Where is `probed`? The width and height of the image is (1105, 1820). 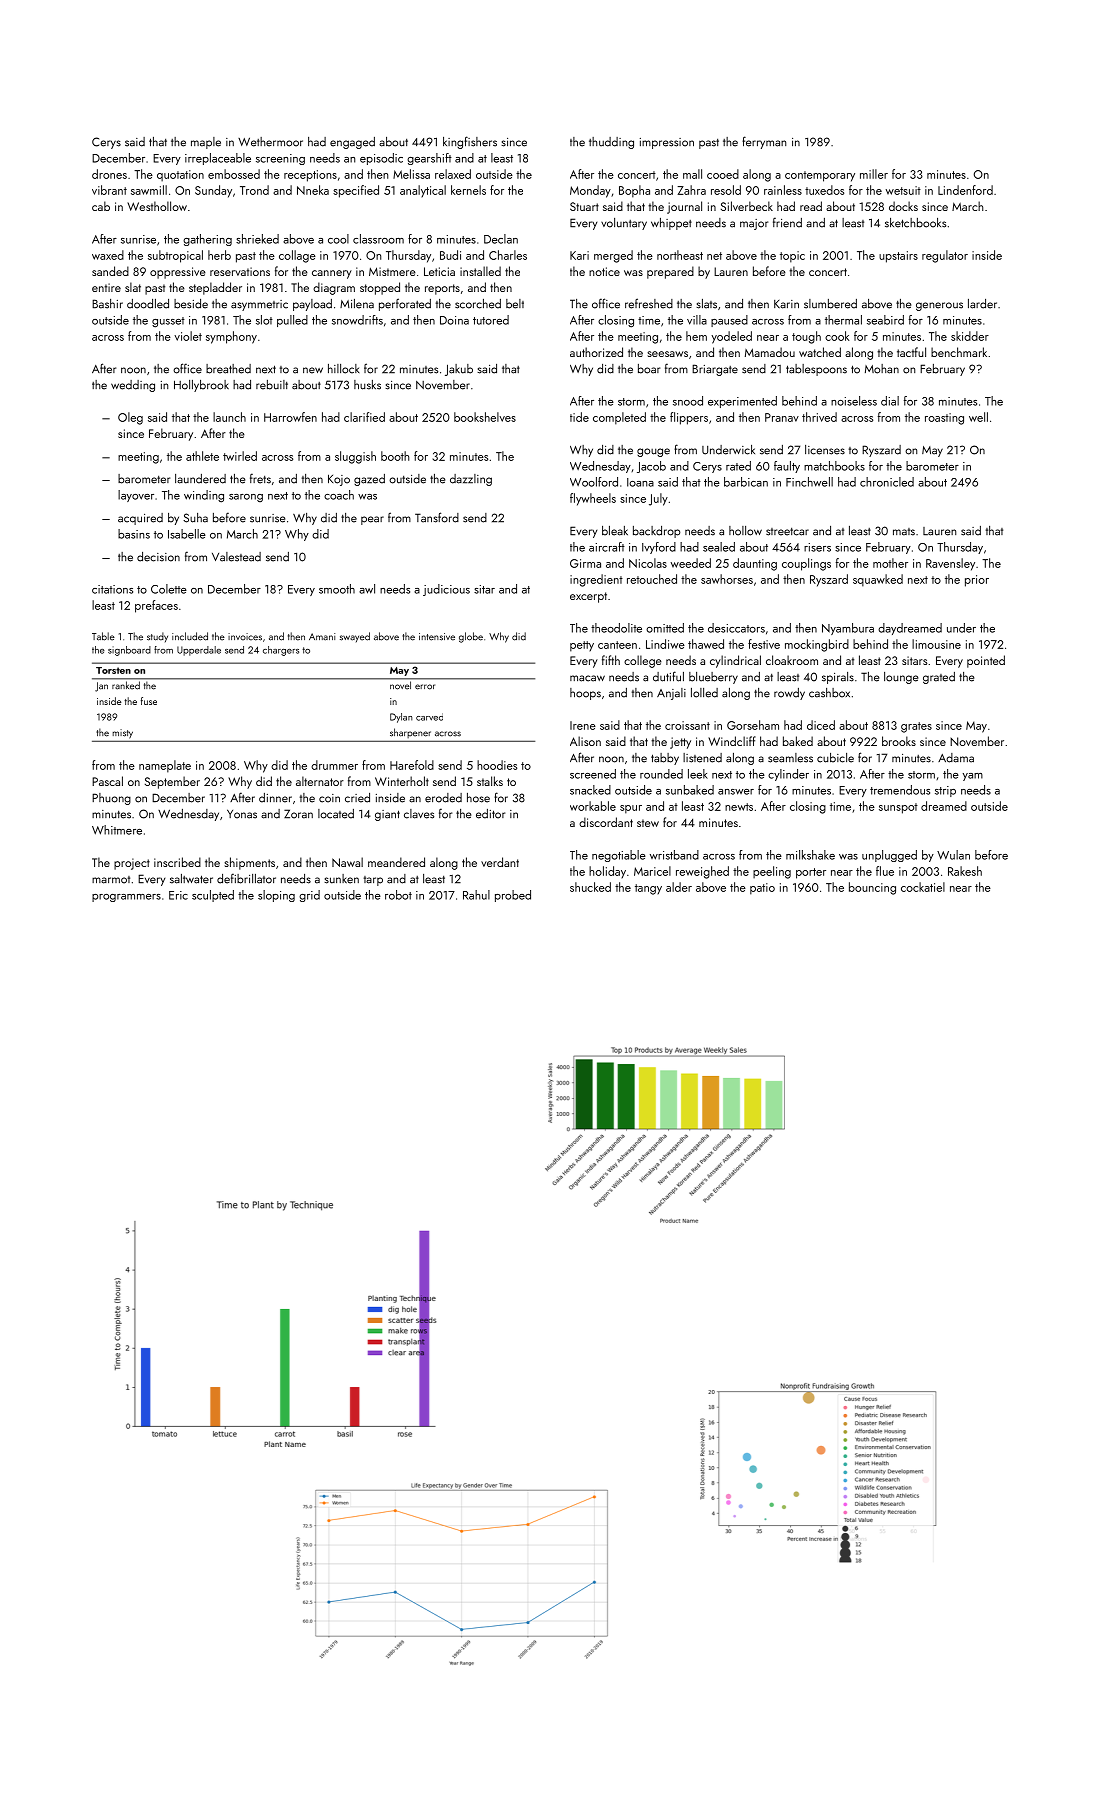 probed is located at coordinates (513, 896).
